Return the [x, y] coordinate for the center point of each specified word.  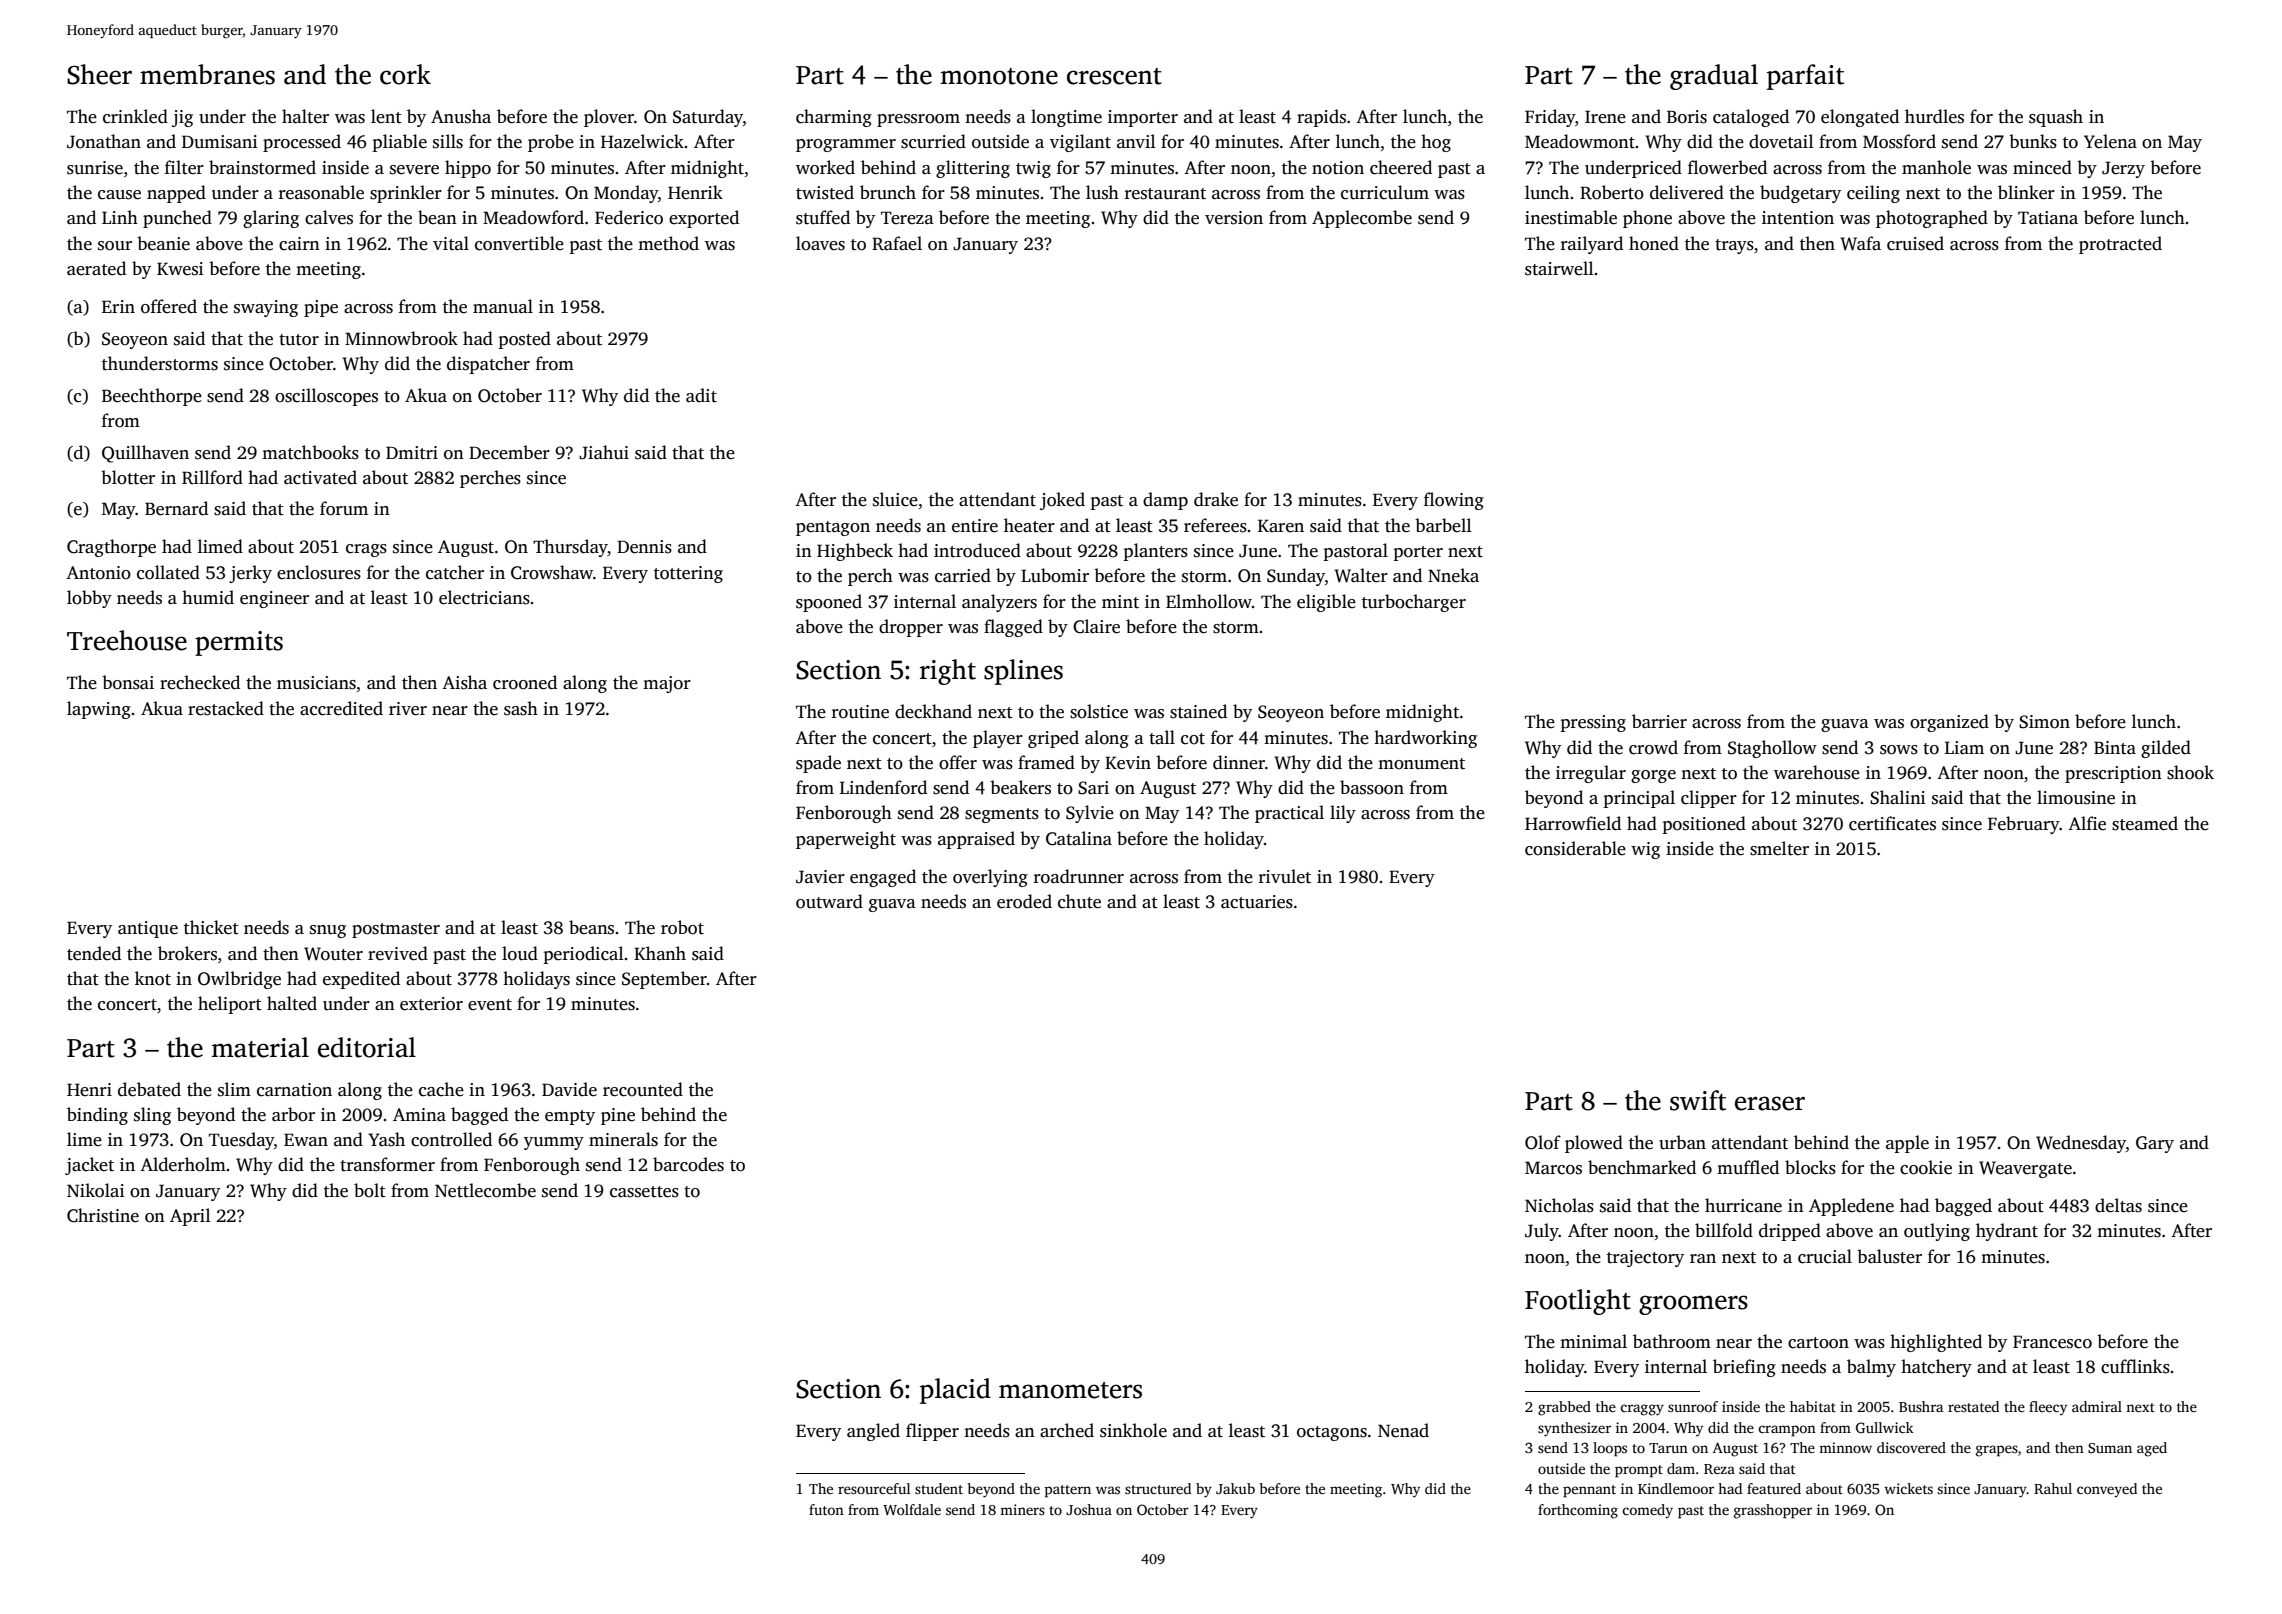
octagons [1332, 1433]
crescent [1114, 76]
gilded [2166, 749]
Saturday [708, 118]
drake [1216, 499]
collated [168, 572]
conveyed [2107, 1490]
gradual [1714, 77]
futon [826, 1509]
